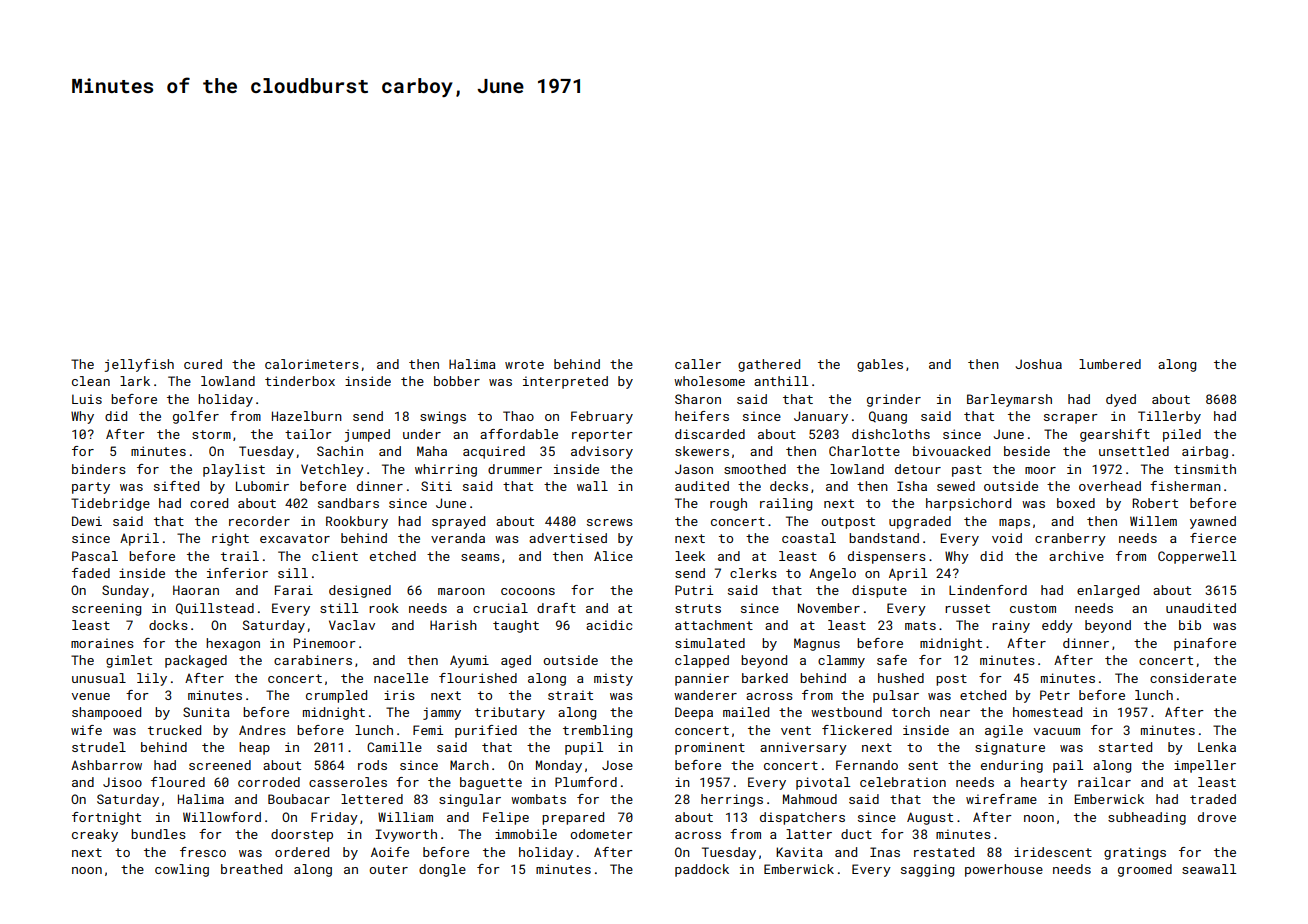 This document has height=924, width=1308. I want to click on sandbars, so click(348, 503).
